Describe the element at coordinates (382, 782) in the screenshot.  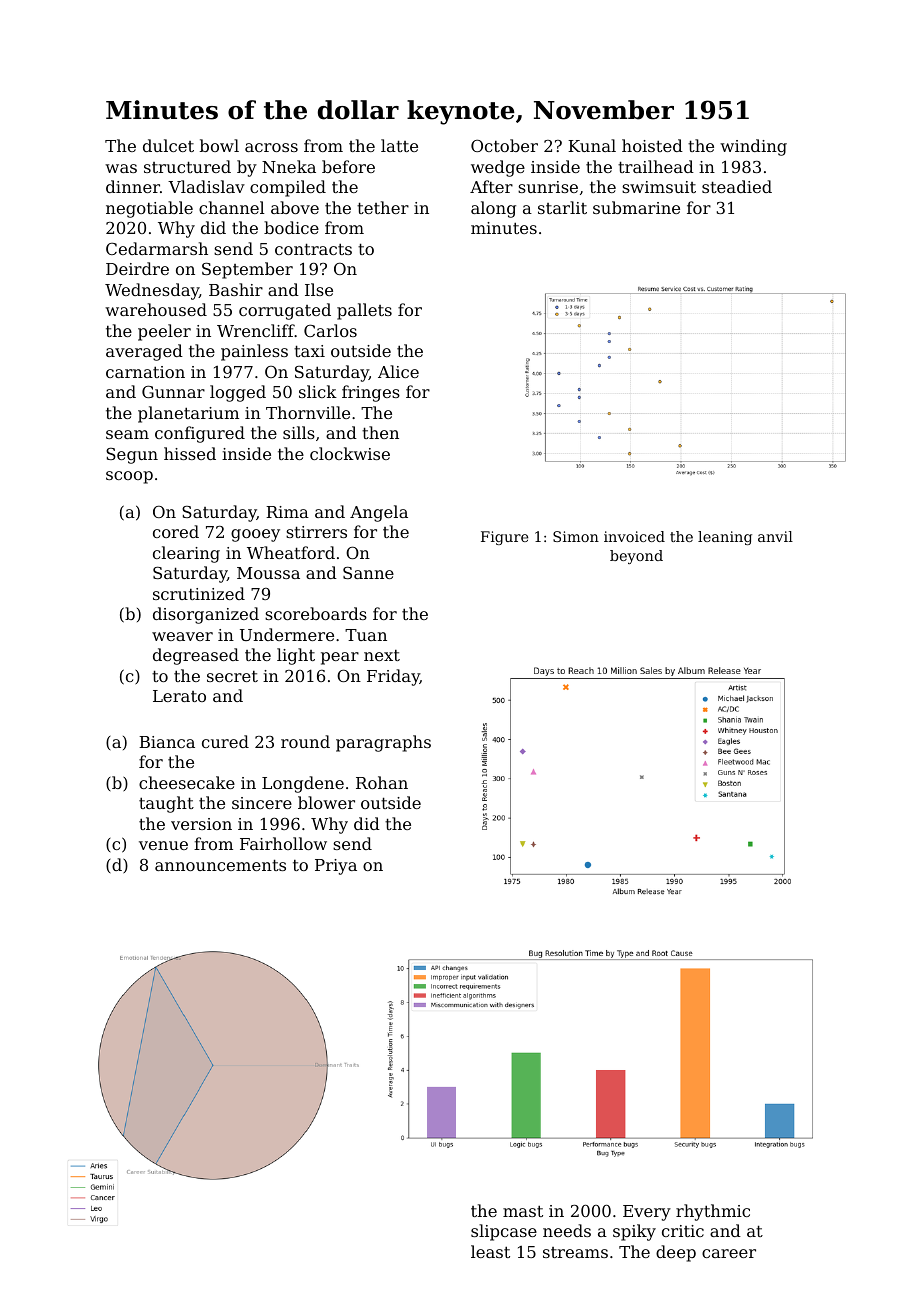
I see `Rohan` at that location.
